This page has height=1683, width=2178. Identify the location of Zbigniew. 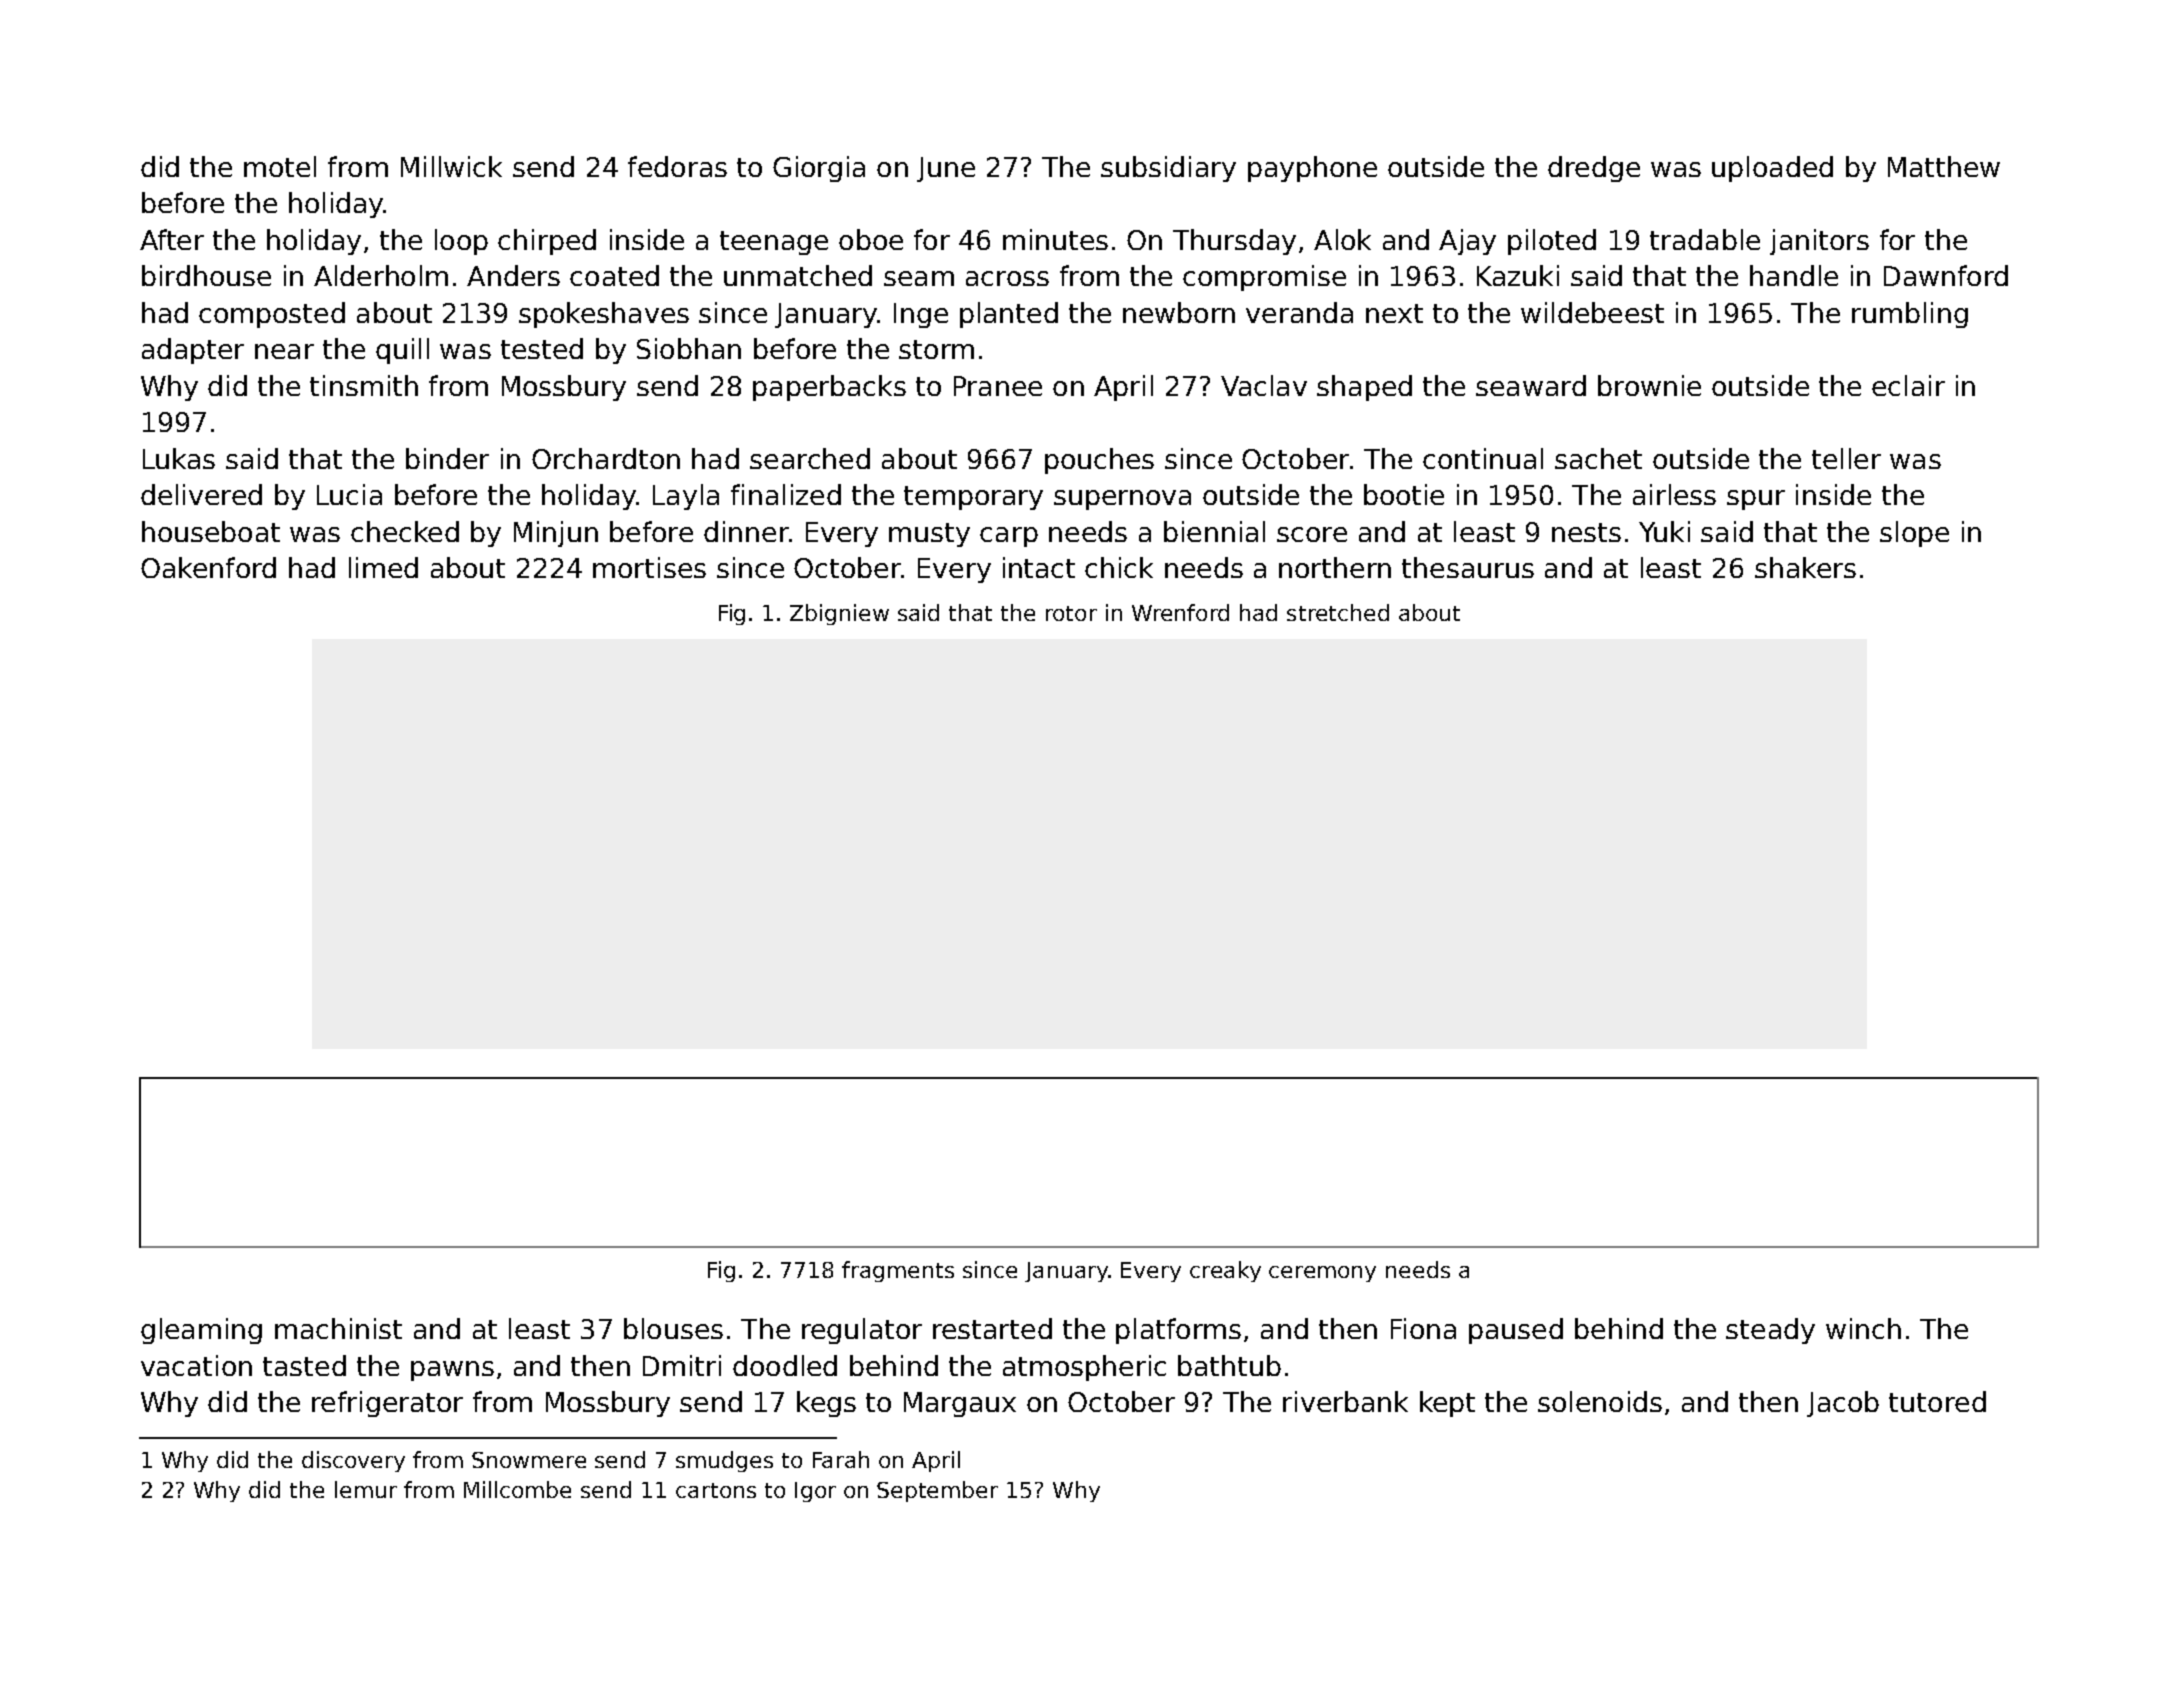
(839, 614).
